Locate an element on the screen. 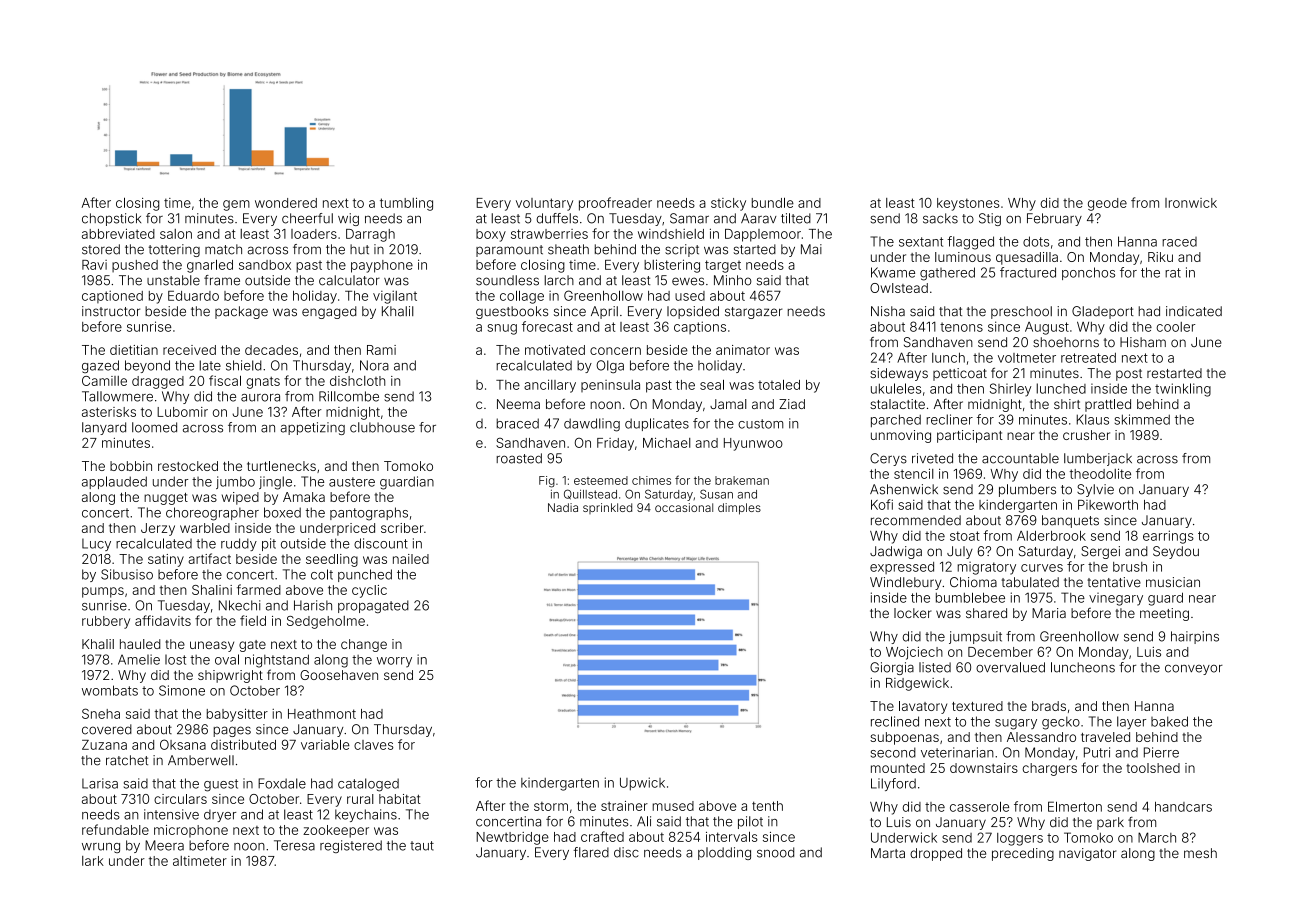  migratory is located at coordinates (986, 568).
